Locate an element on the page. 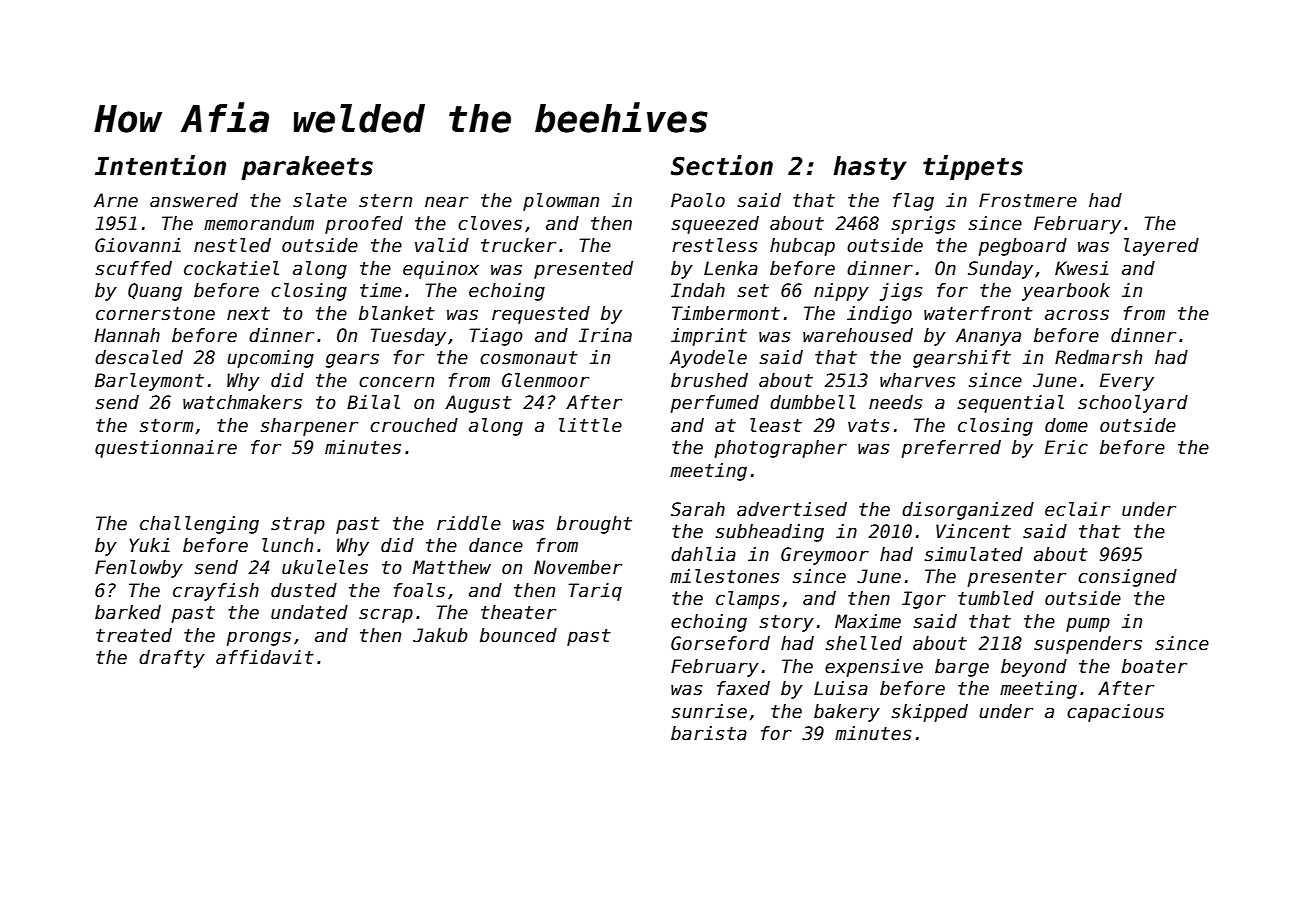 The image size is (1308, 924). descaled is located at coordinates (139, 357).
